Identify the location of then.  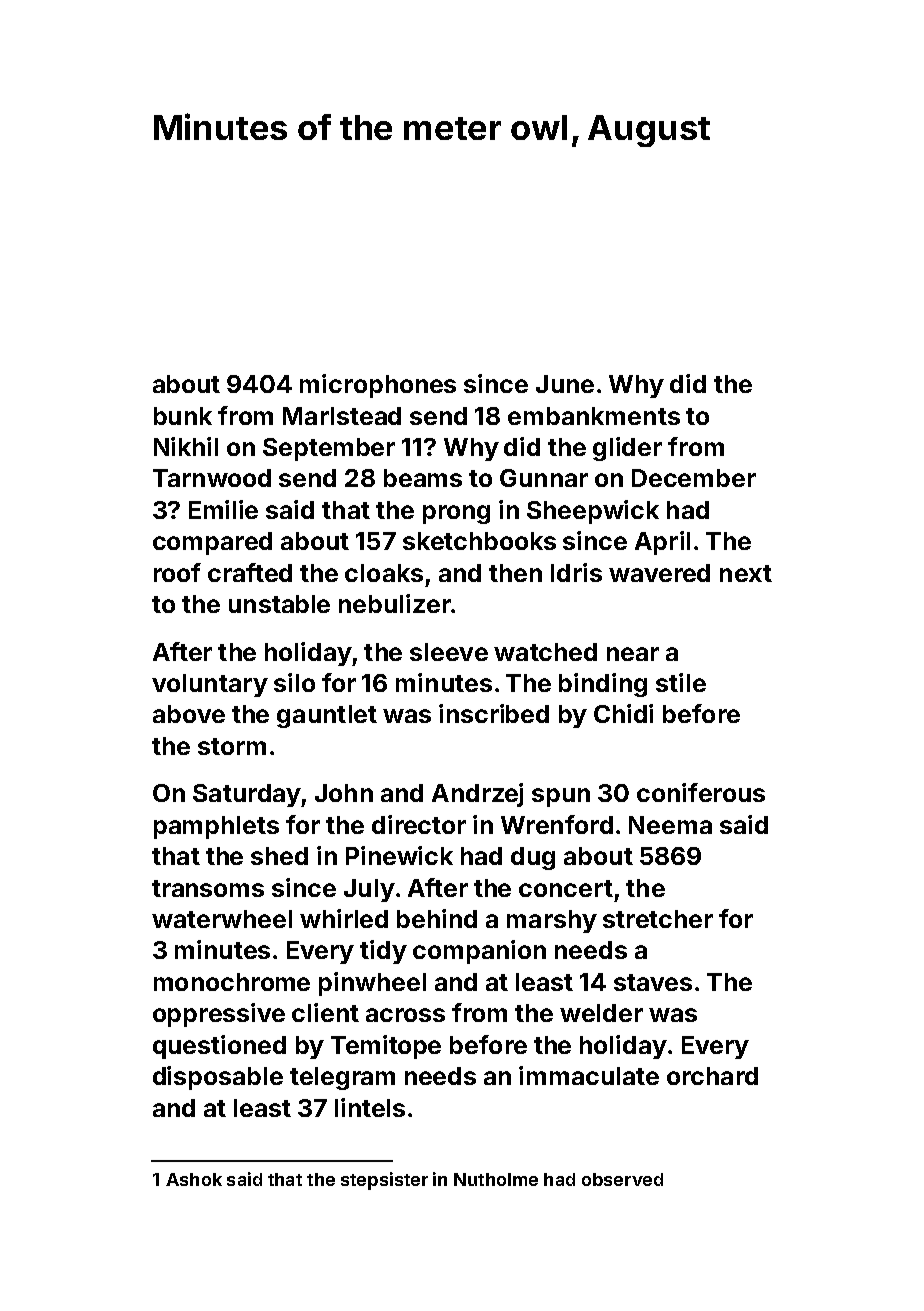
(515, 573).
